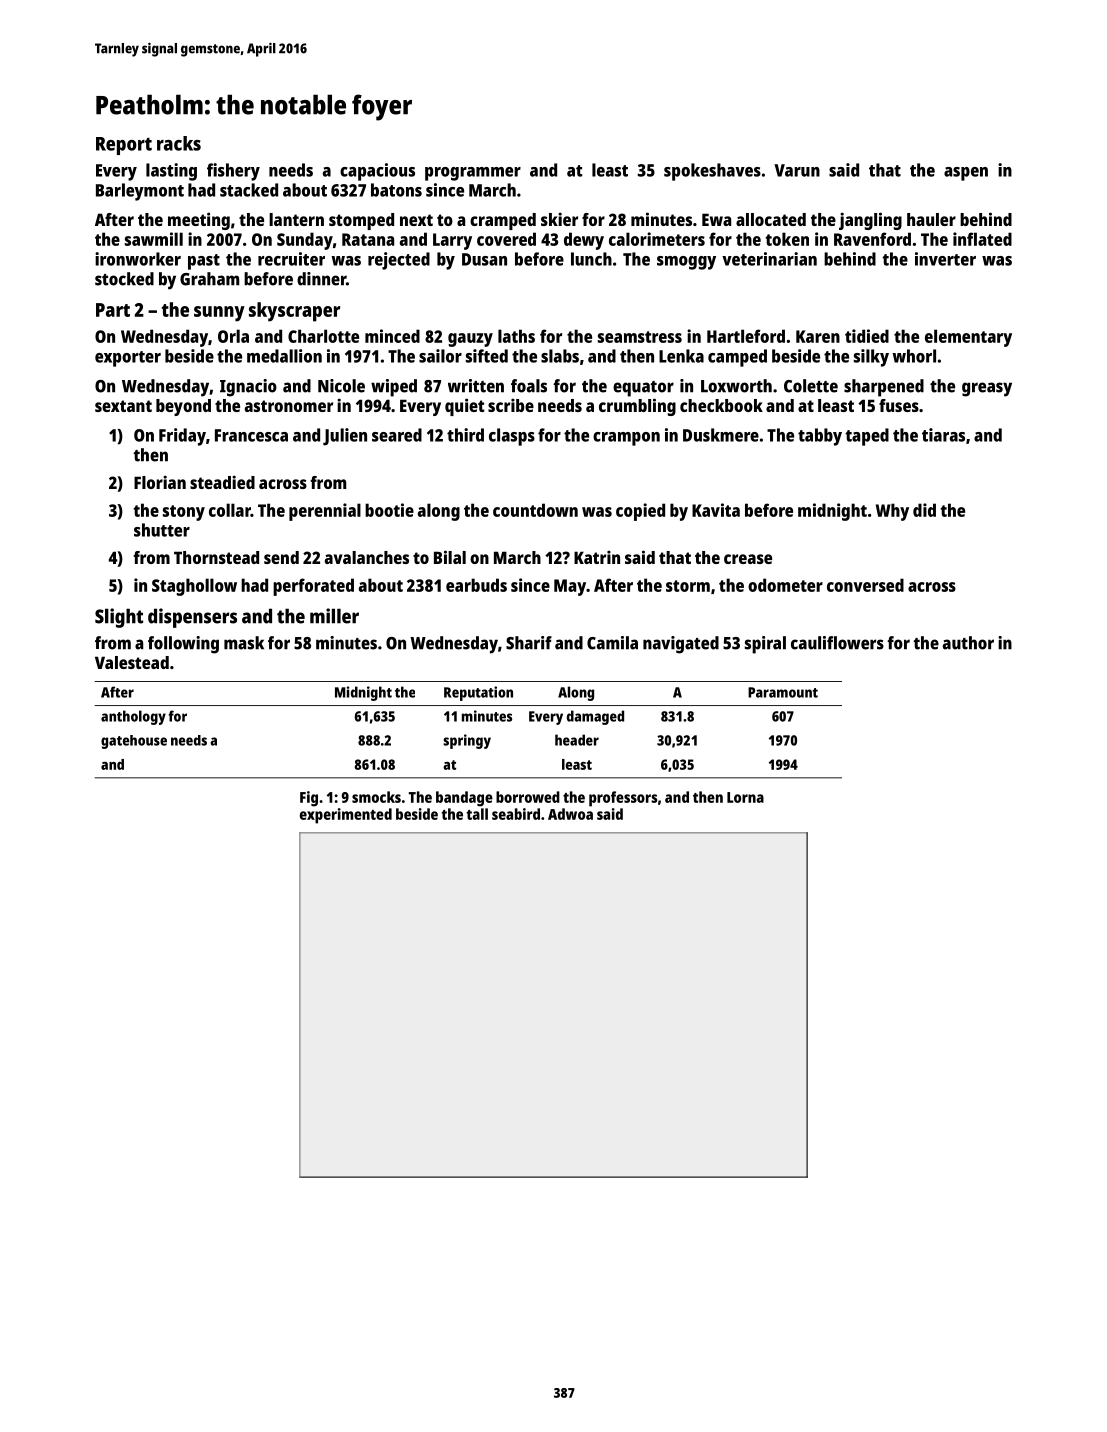 Image resolution: width=1107 pixels, height=1432 pixels. What do you see at coordinates (797, 170) in the screenshot?
I see `Varun` at bounding box center [797, 170].
